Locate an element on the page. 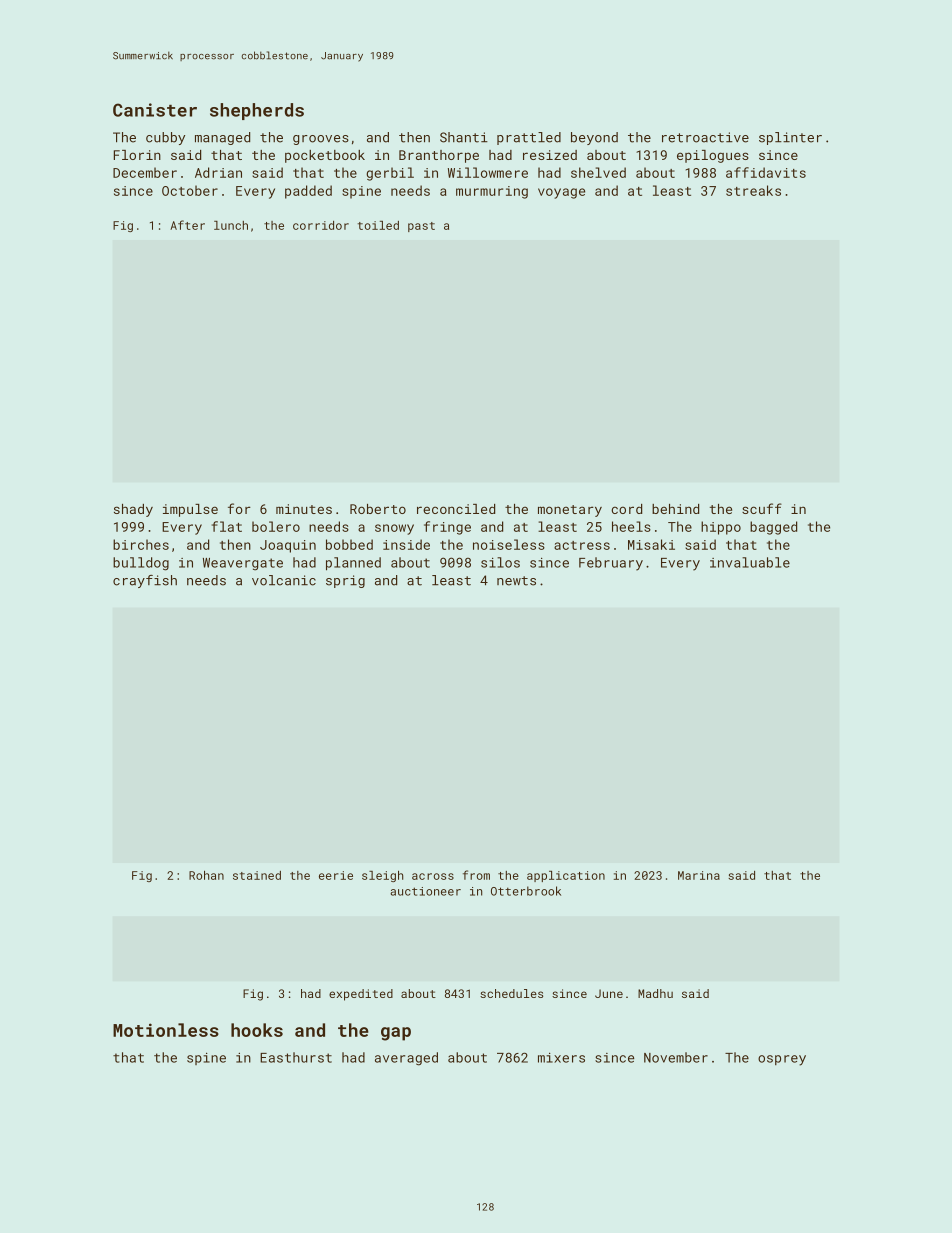  grooves is located at coordinates (321, 140).
